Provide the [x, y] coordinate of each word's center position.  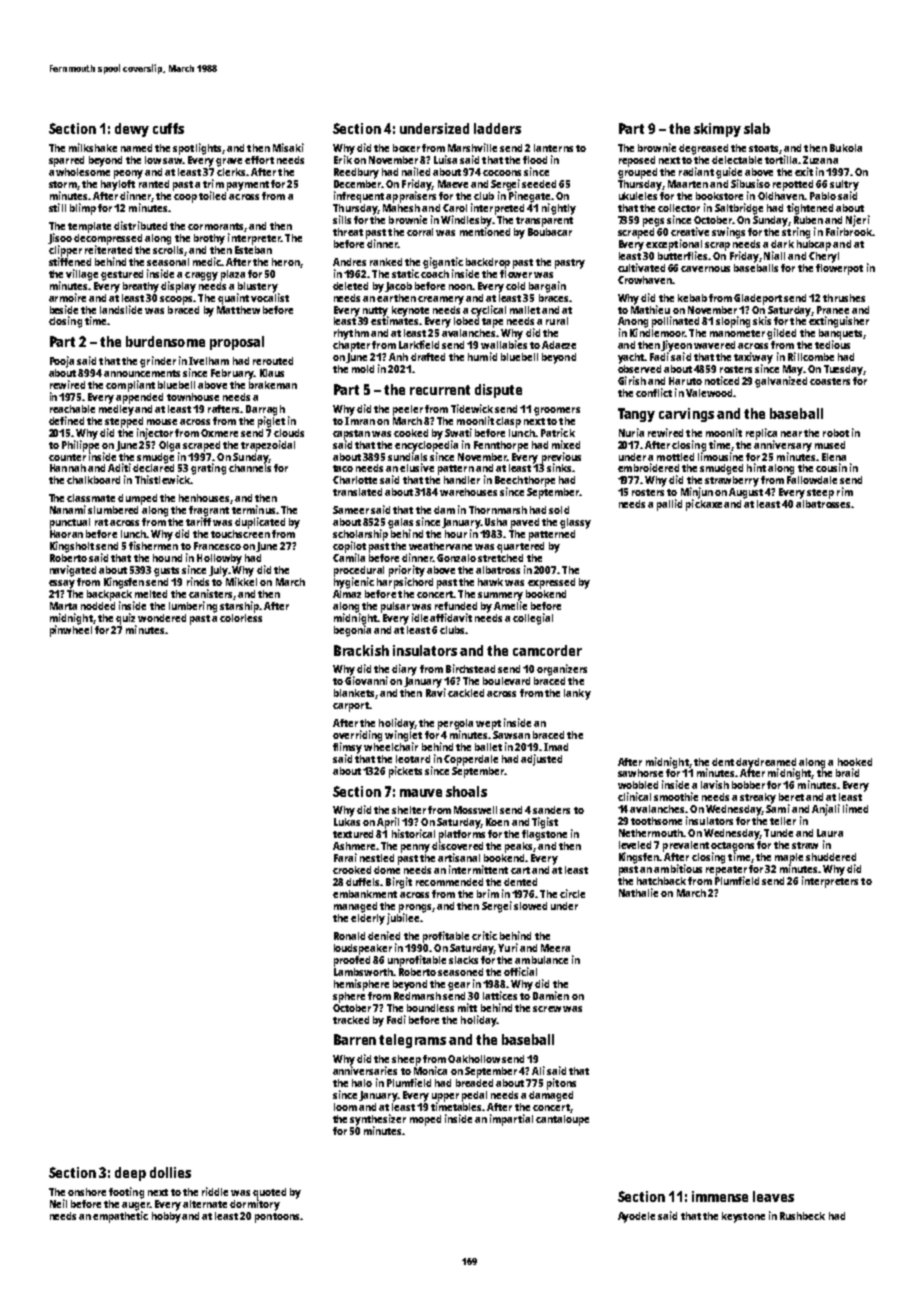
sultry [844, 185]
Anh [398, 357]
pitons [561, 1084]
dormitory [255, 1205]
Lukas [347, 822]
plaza [233, 275]
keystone [743, 1217]
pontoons [277, 1218]
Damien [551, 995]
